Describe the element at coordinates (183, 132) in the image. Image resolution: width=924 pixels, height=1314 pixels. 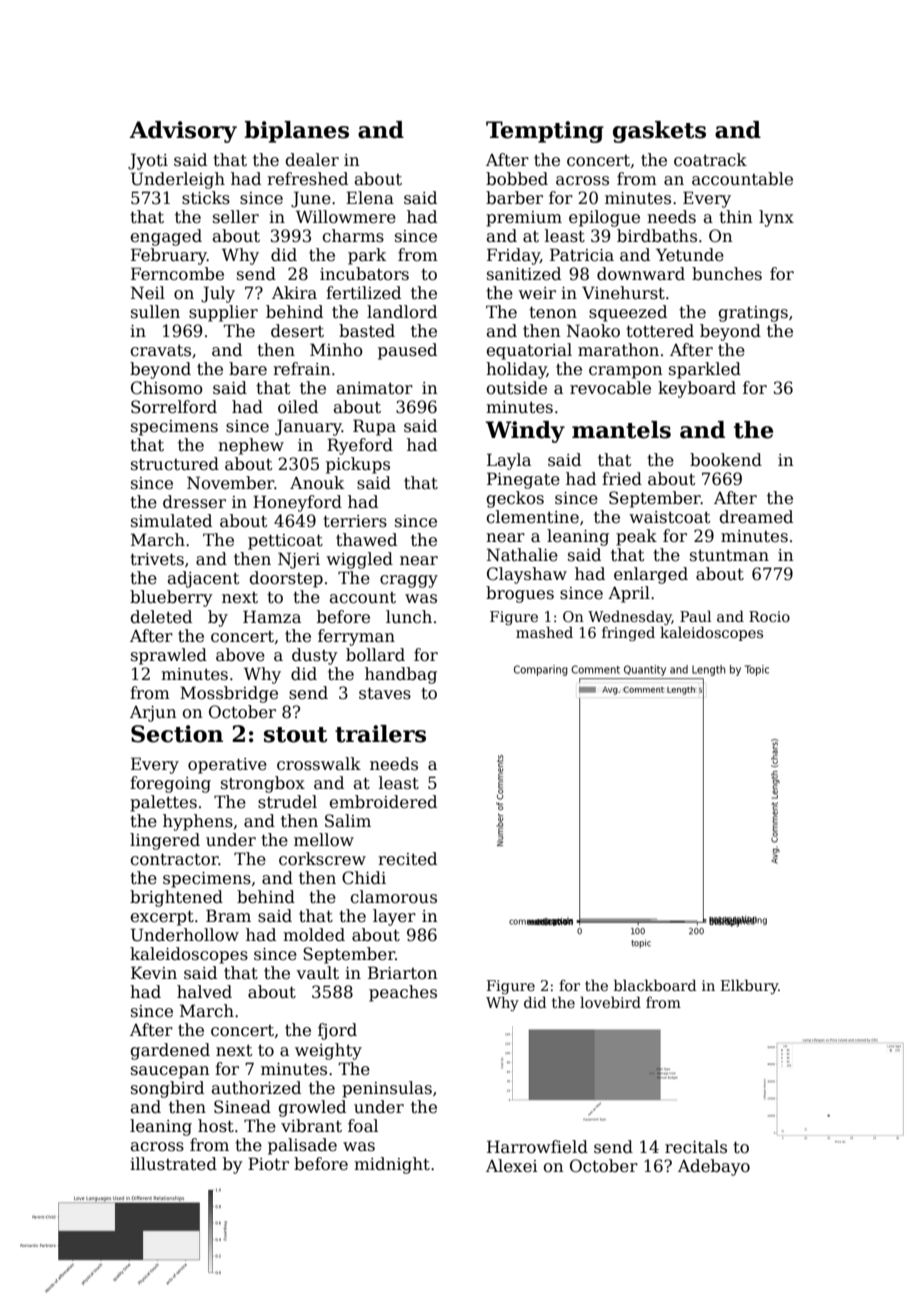
I see `Advisory` at that location.
